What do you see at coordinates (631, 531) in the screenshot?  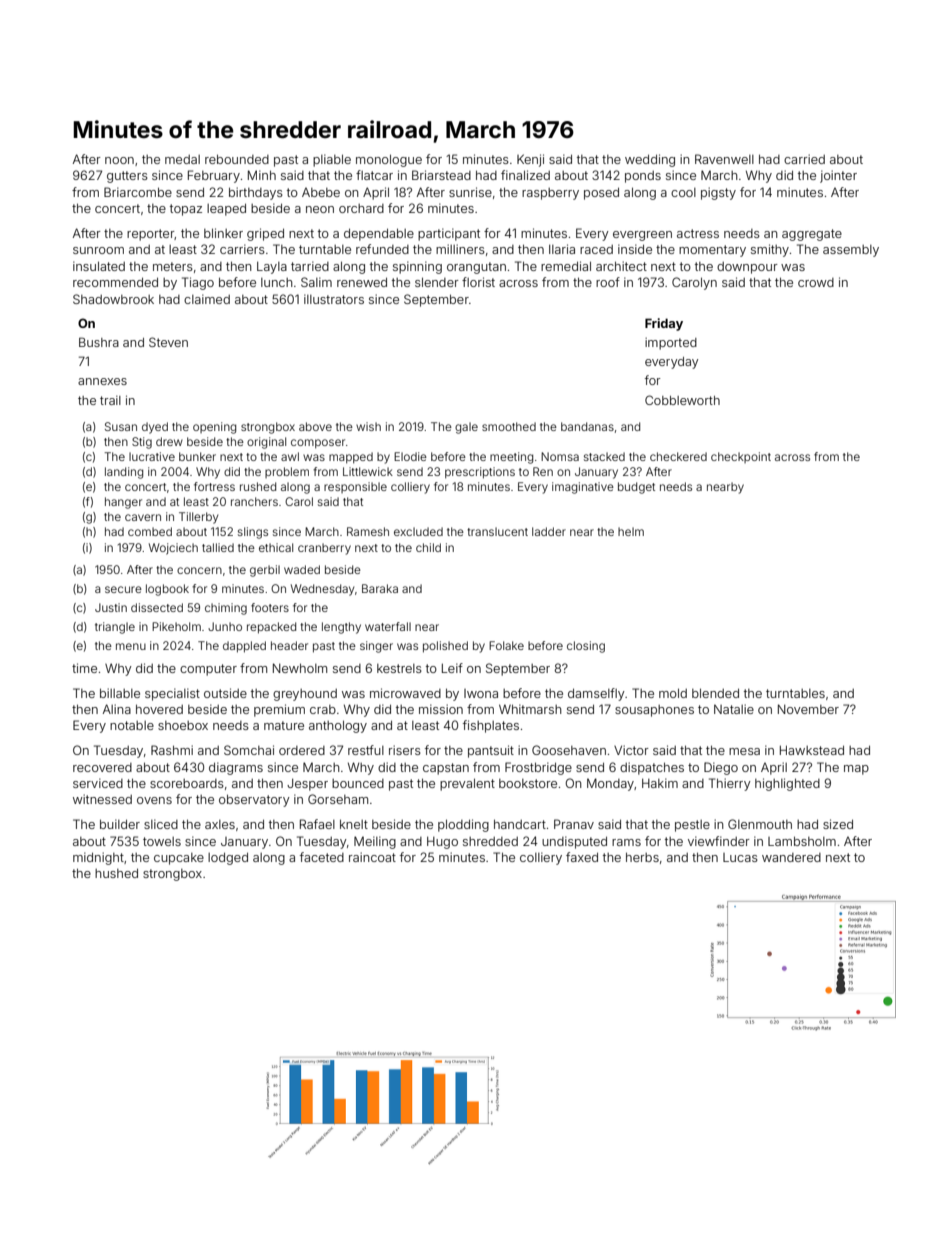 I see `helm` at bounding box center [631, 531].
